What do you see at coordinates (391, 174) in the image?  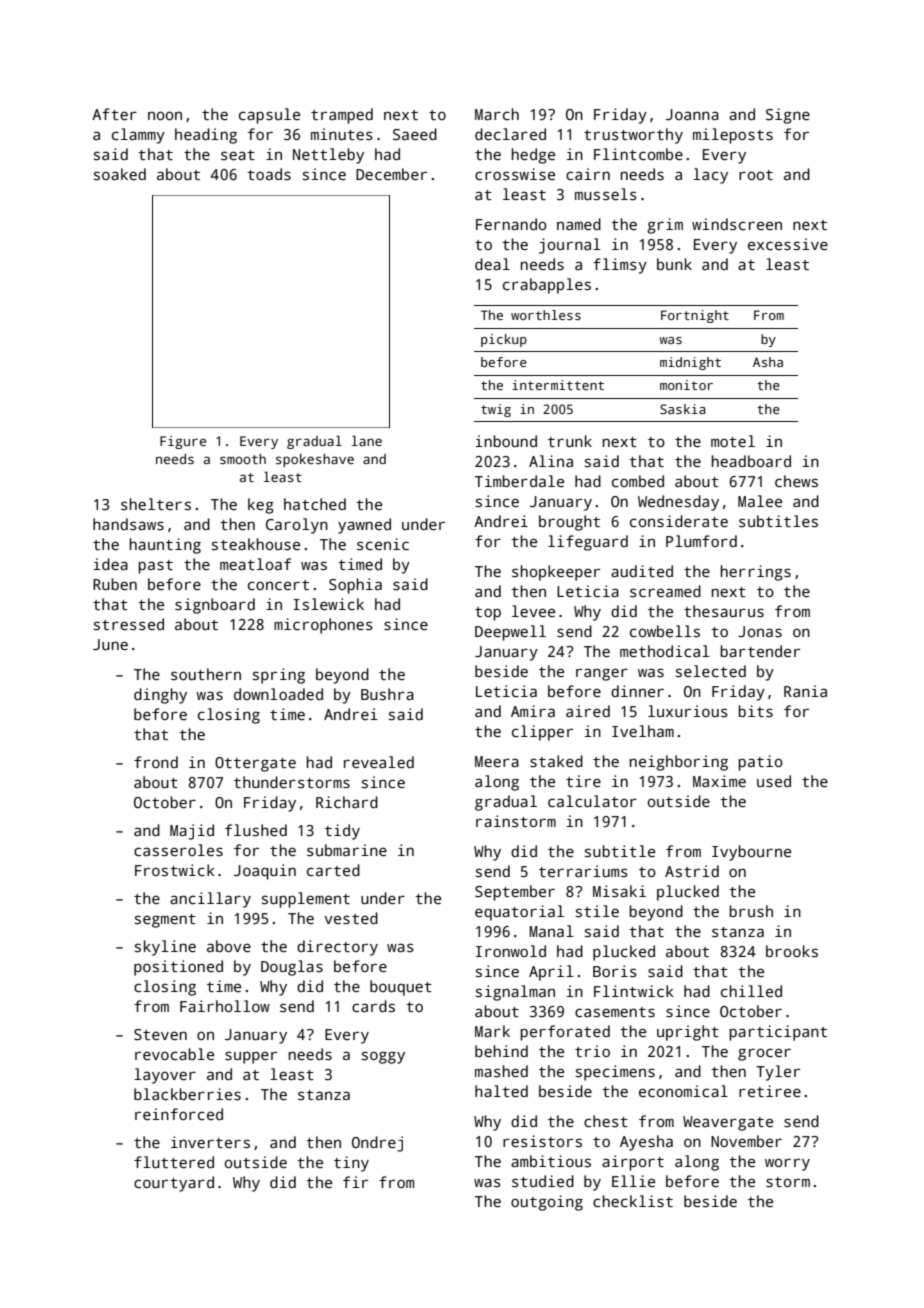 I see `December` at bounding box center [391, 174].
